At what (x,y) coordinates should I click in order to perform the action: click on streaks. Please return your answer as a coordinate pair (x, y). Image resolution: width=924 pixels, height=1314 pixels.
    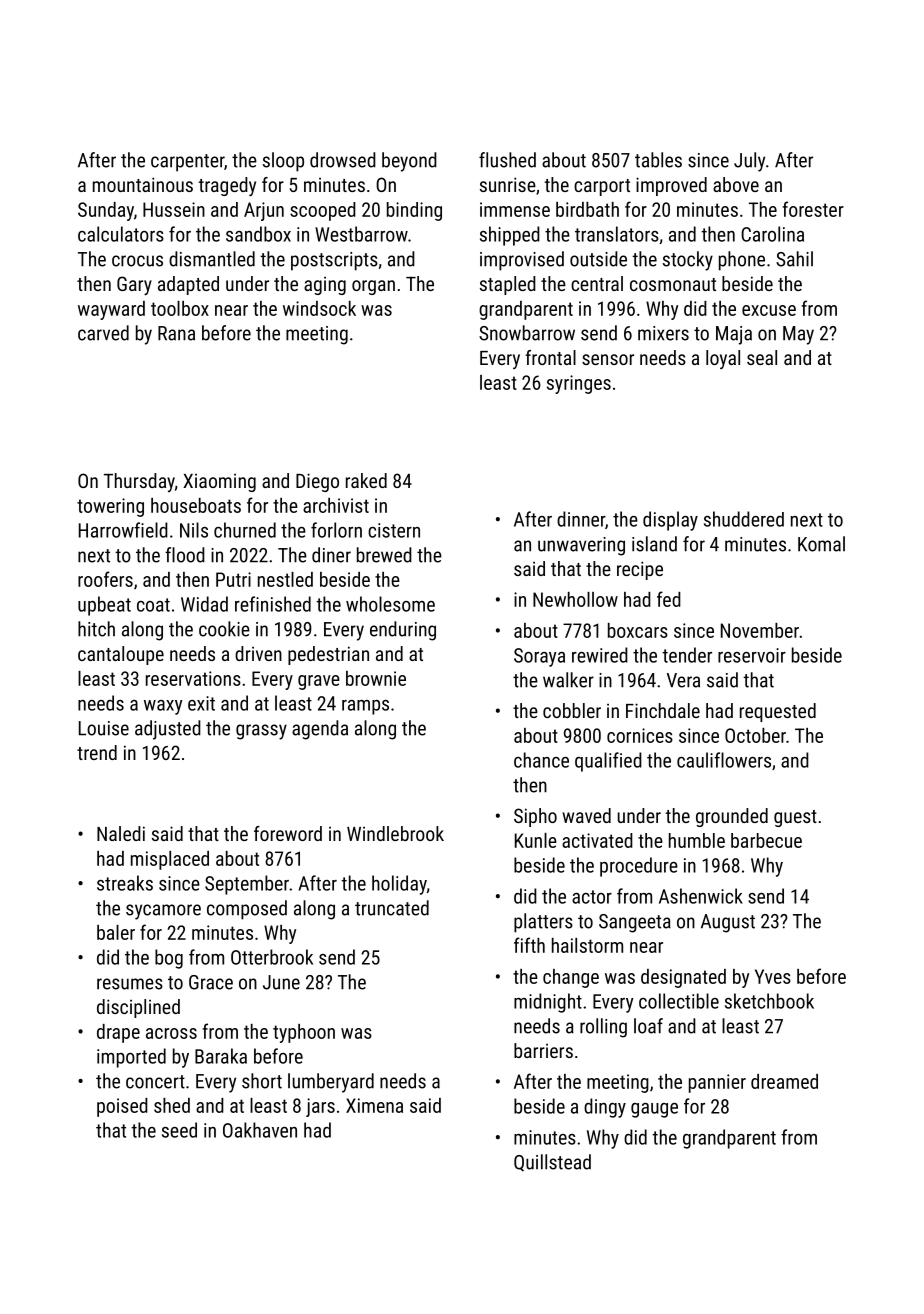
    Looking at the image, I should click on (125, 883).
